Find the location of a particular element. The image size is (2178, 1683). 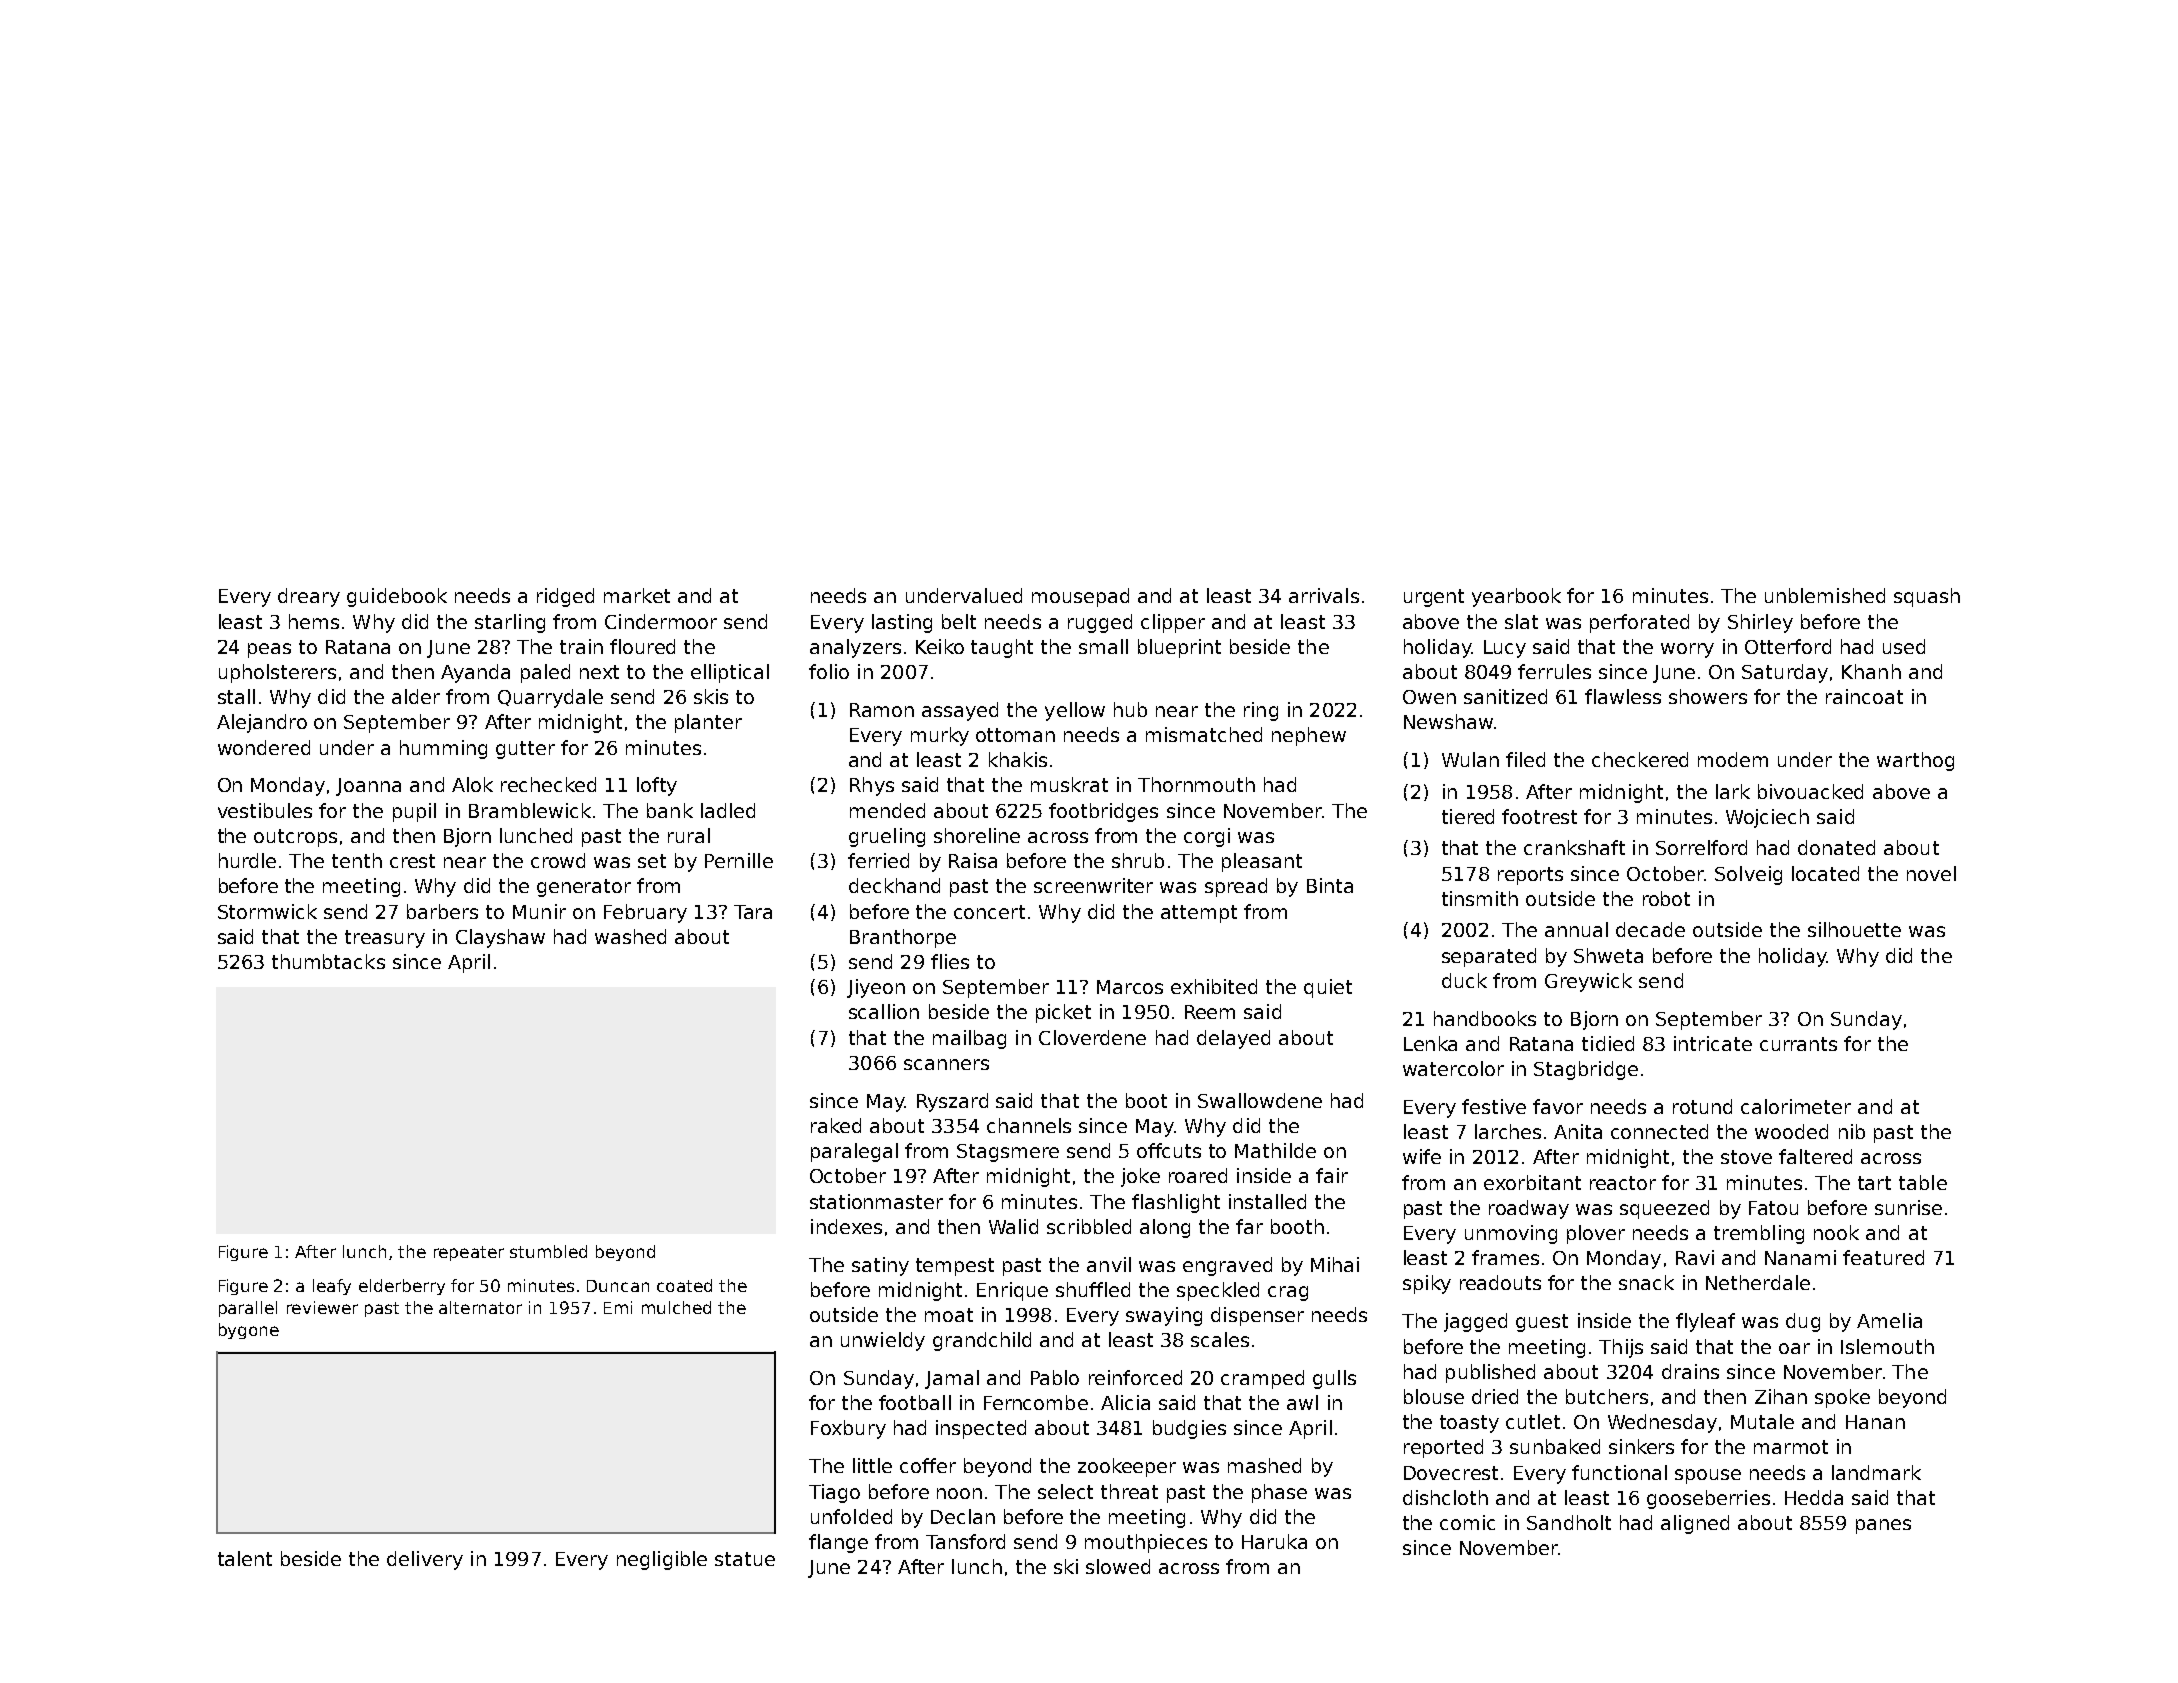

panes is located at coordinates (1883, 1526).
